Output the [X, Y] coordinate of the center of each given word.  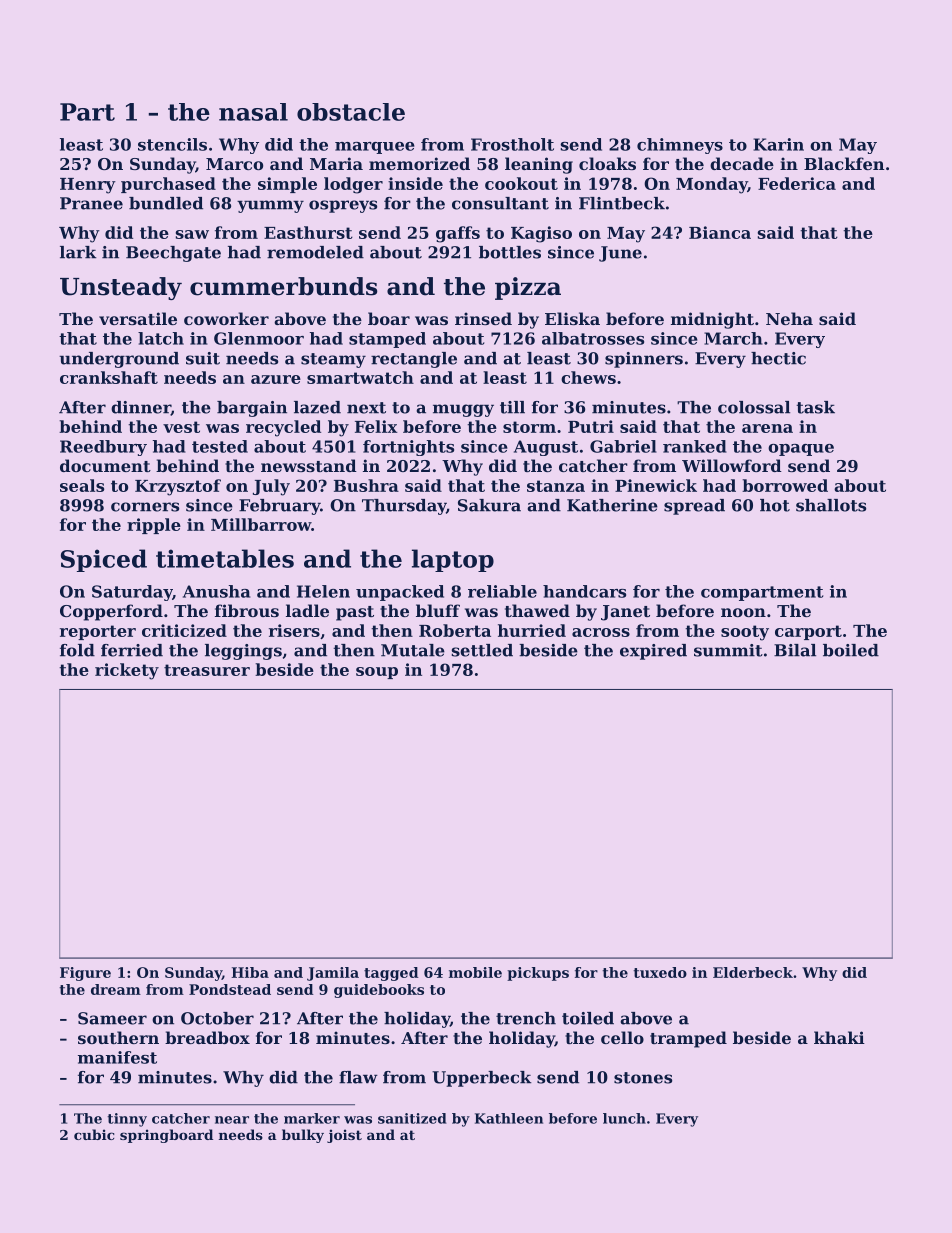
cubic [94, 1134]
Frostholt [512, 144]
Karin [778, 144]
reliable [502, 591]
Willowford [732, 465]
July [271, 487]
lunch [624, 1118]
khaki [839, 1037]
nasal [253, 112]
